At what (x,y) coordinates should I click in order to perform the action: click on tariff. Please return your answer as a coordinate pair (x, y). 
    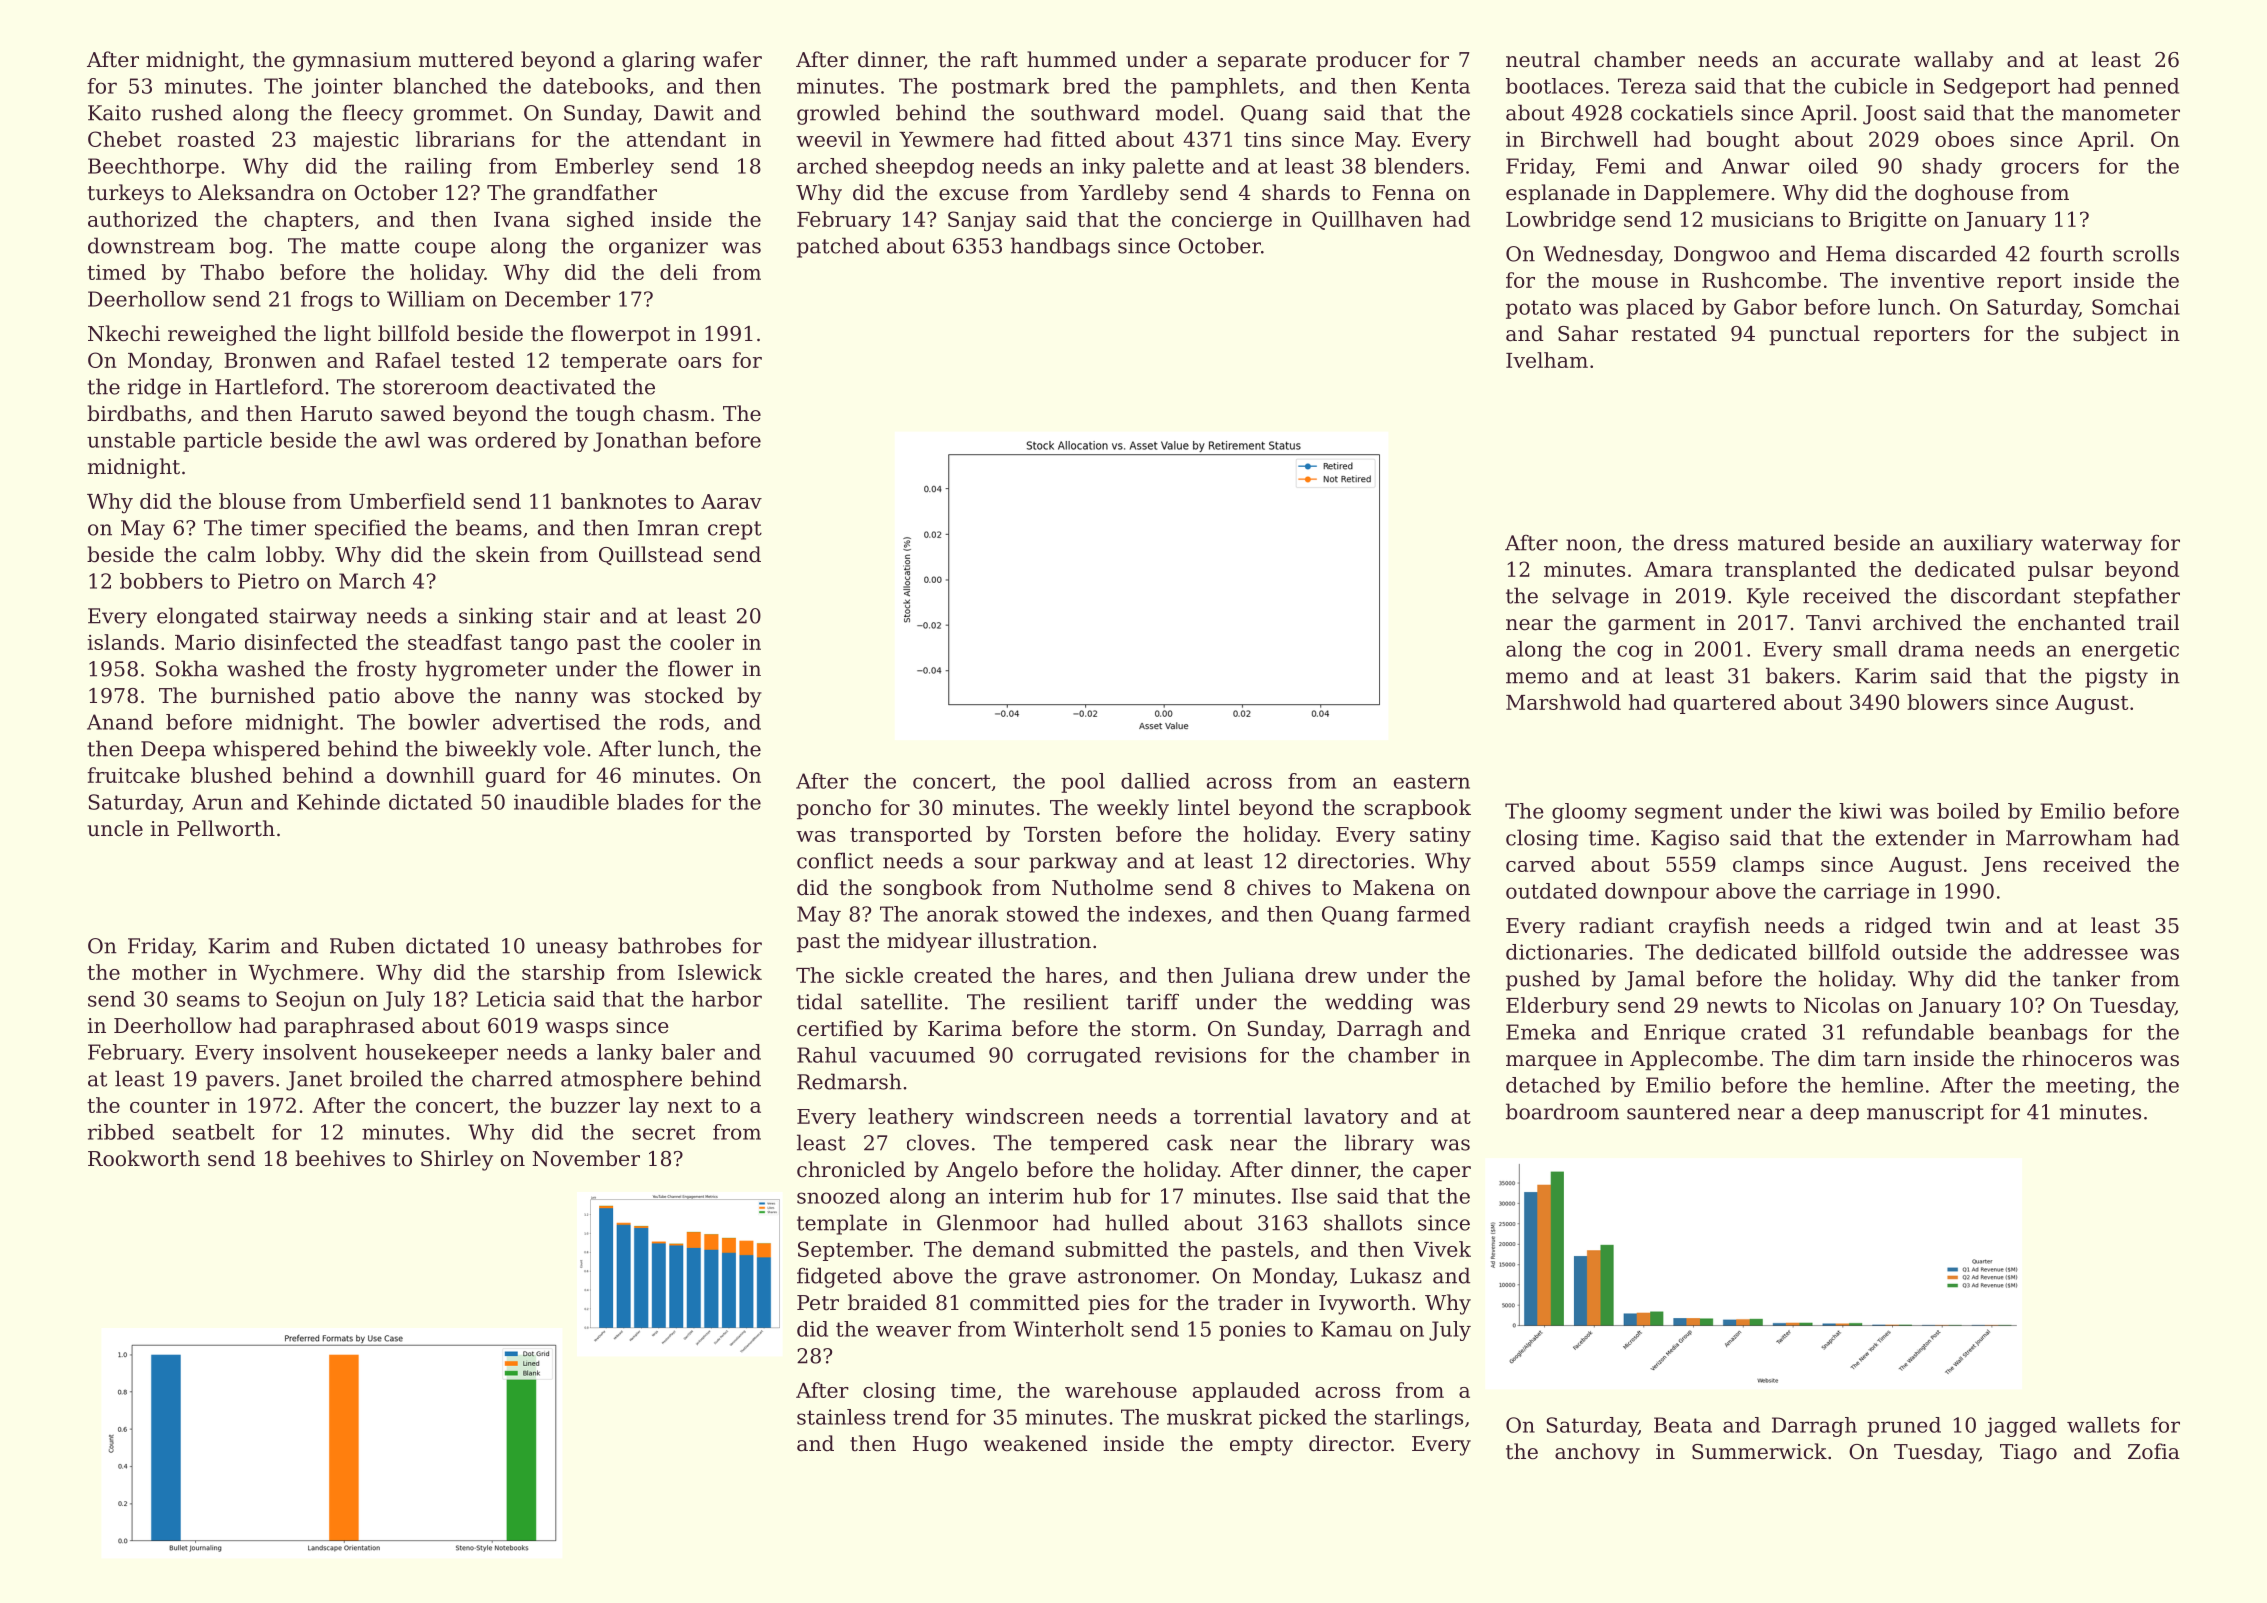
    Looking at the image, I should click on (1152, 1001).
